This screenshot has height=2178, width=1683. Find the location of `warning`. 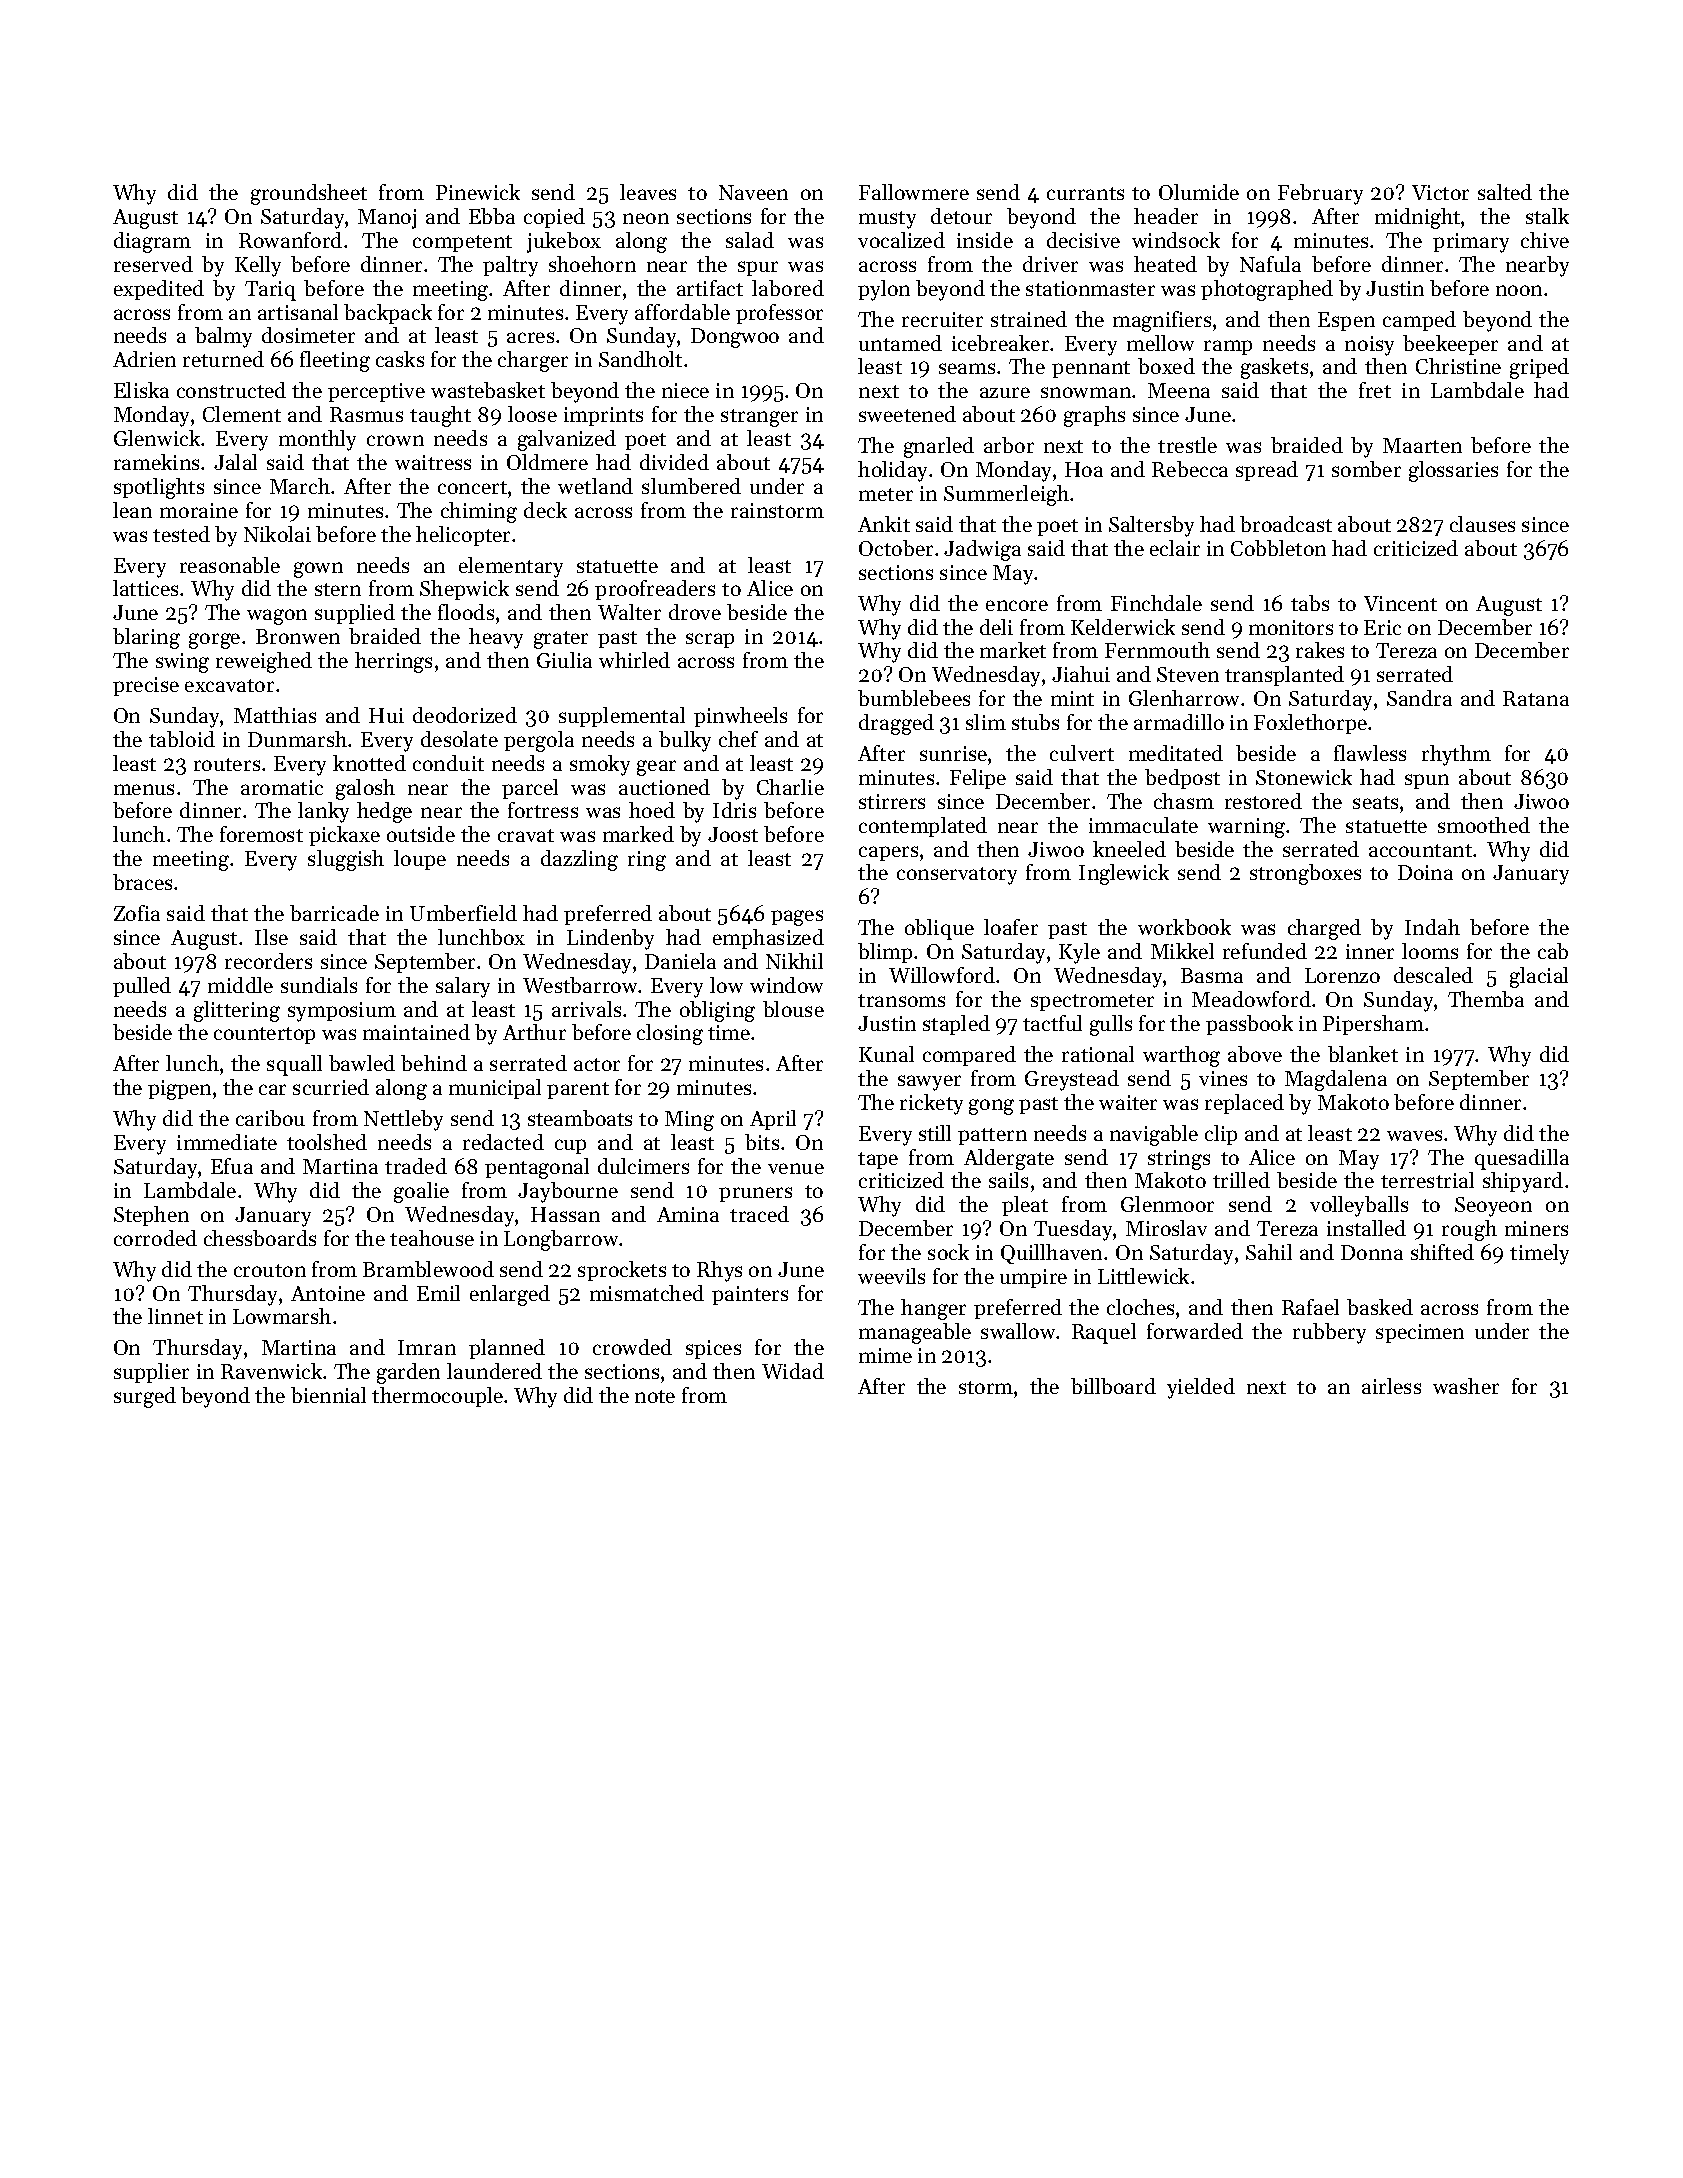

warning is located at coordinates (1246, 828).
